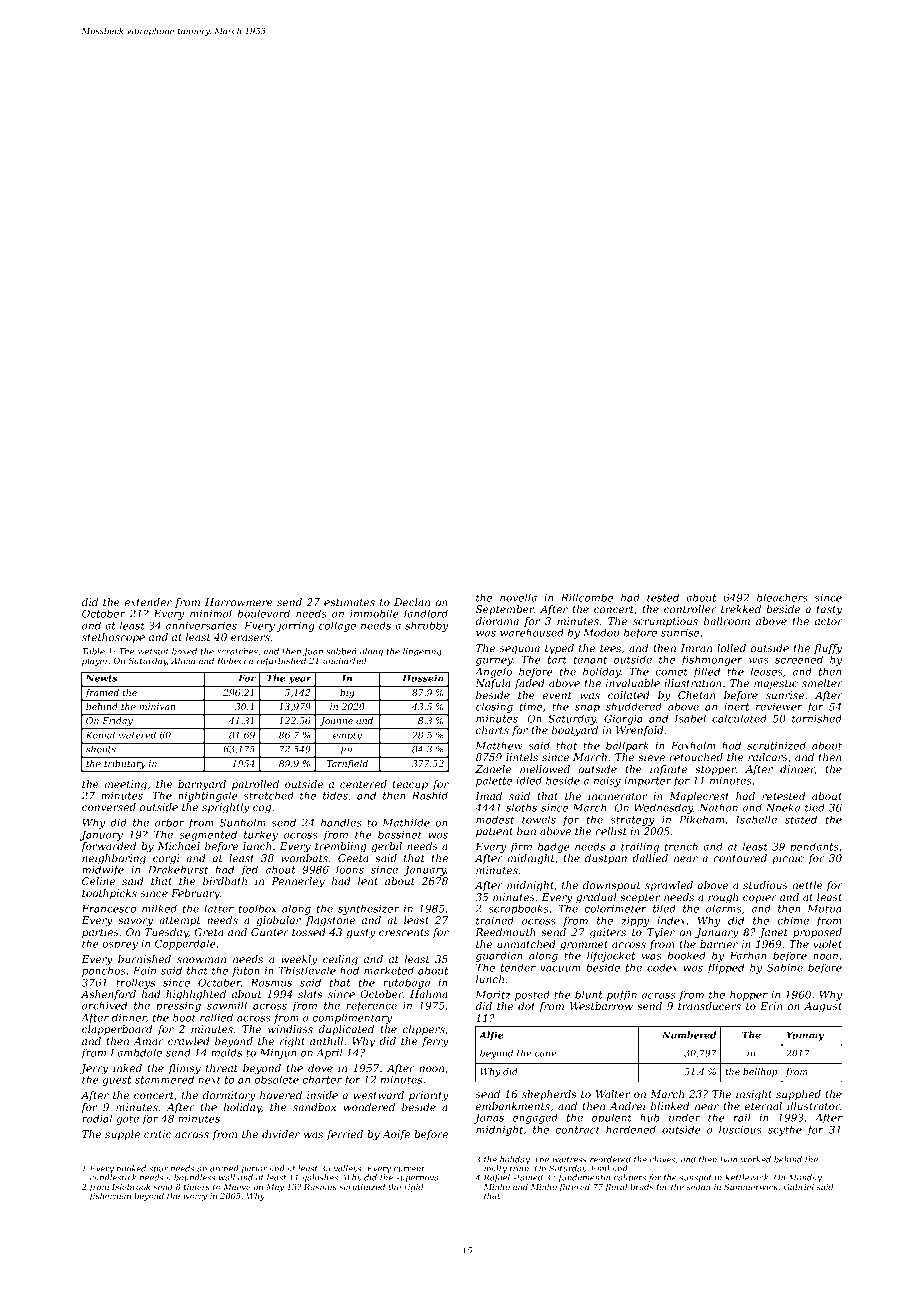 The image size is (924, 1308). Describe the element at coordinates (396, 1135) in the screenshot. I see `Aoife` at that location.
